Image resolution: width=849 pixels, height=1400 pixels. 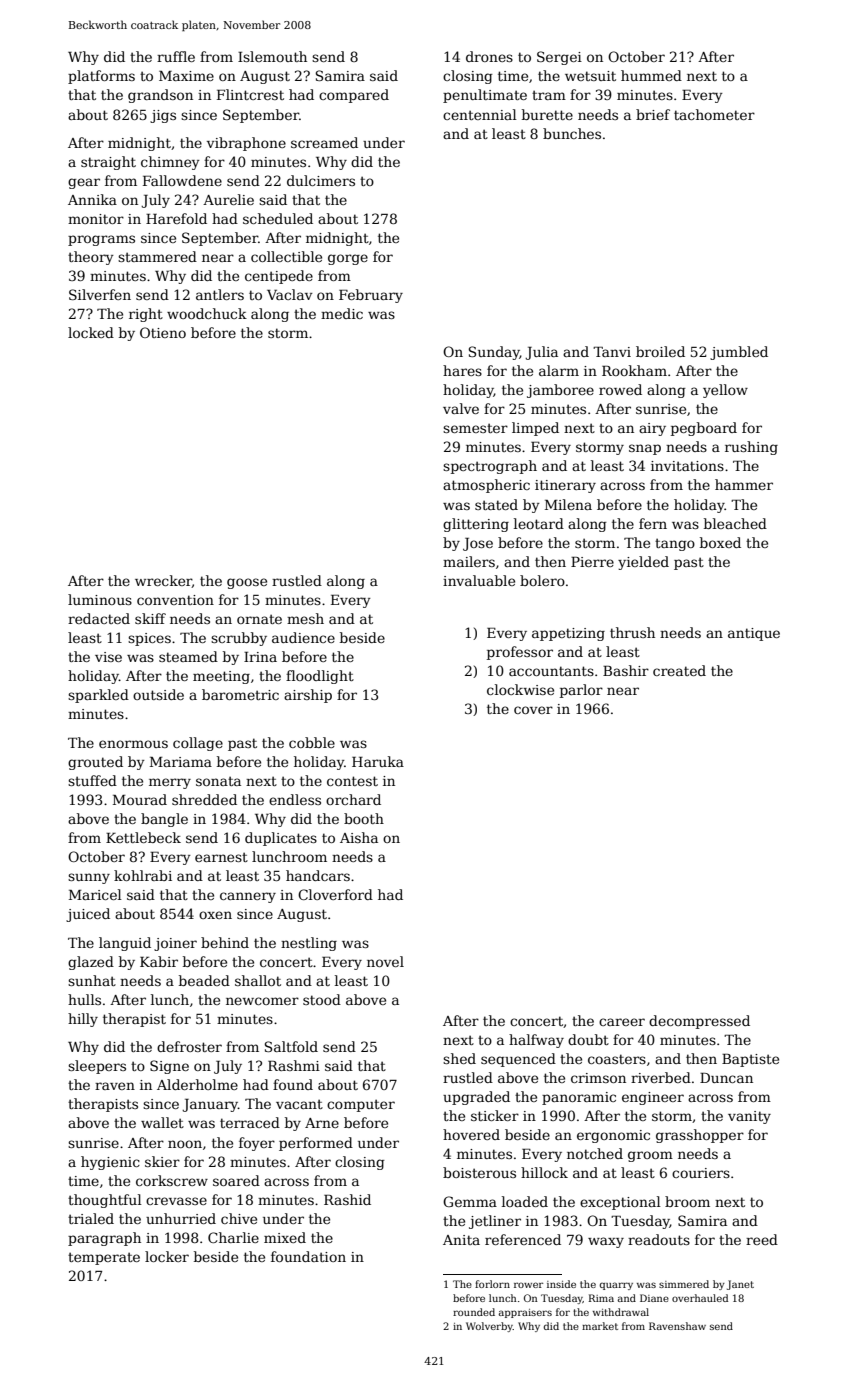 What do you see at coordinates (739, 353) in the image?
I see `jumbled` at bounding box center [739, 353].
